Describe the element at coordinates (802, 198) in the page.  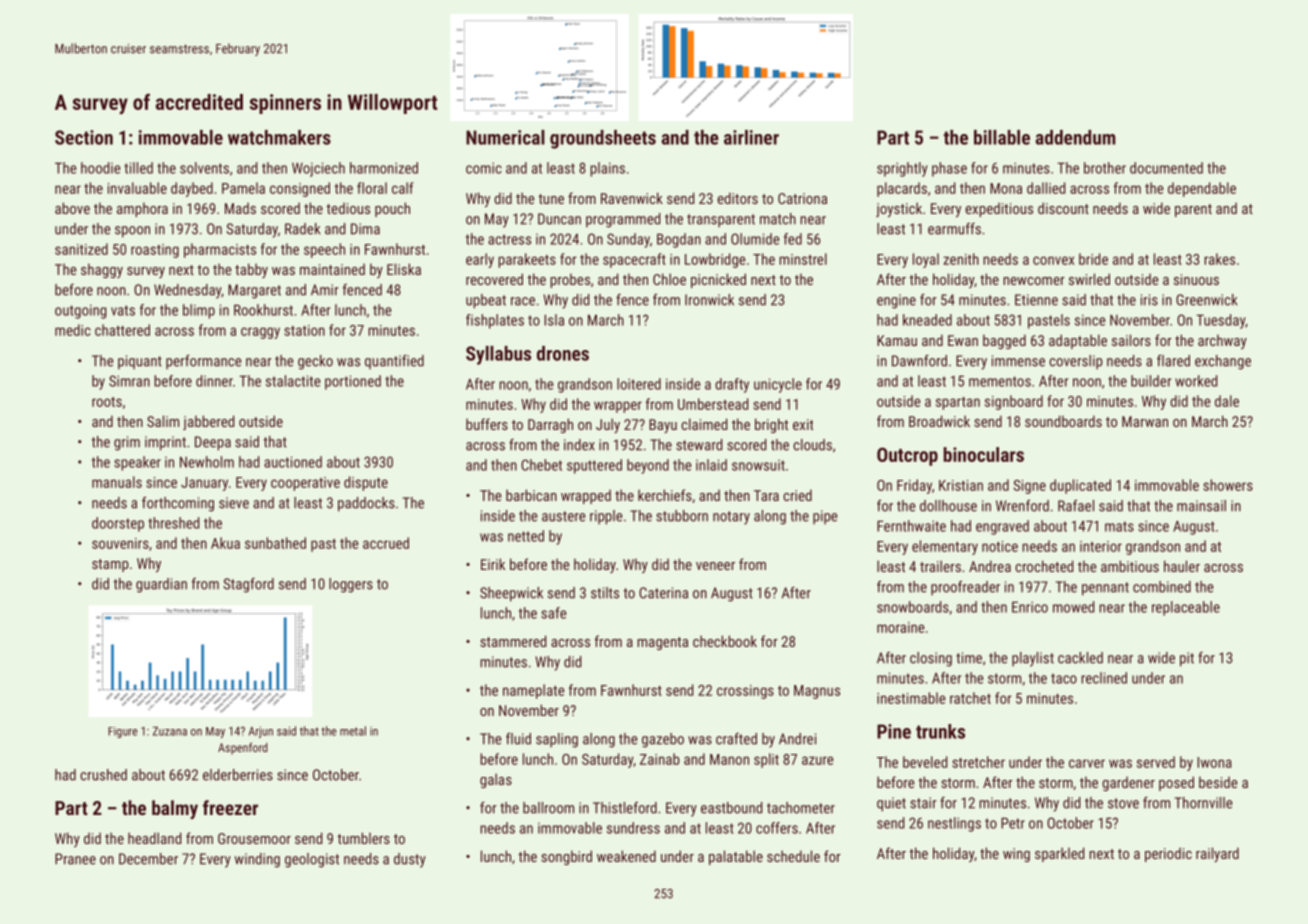
I see `Catriona` at that location.
